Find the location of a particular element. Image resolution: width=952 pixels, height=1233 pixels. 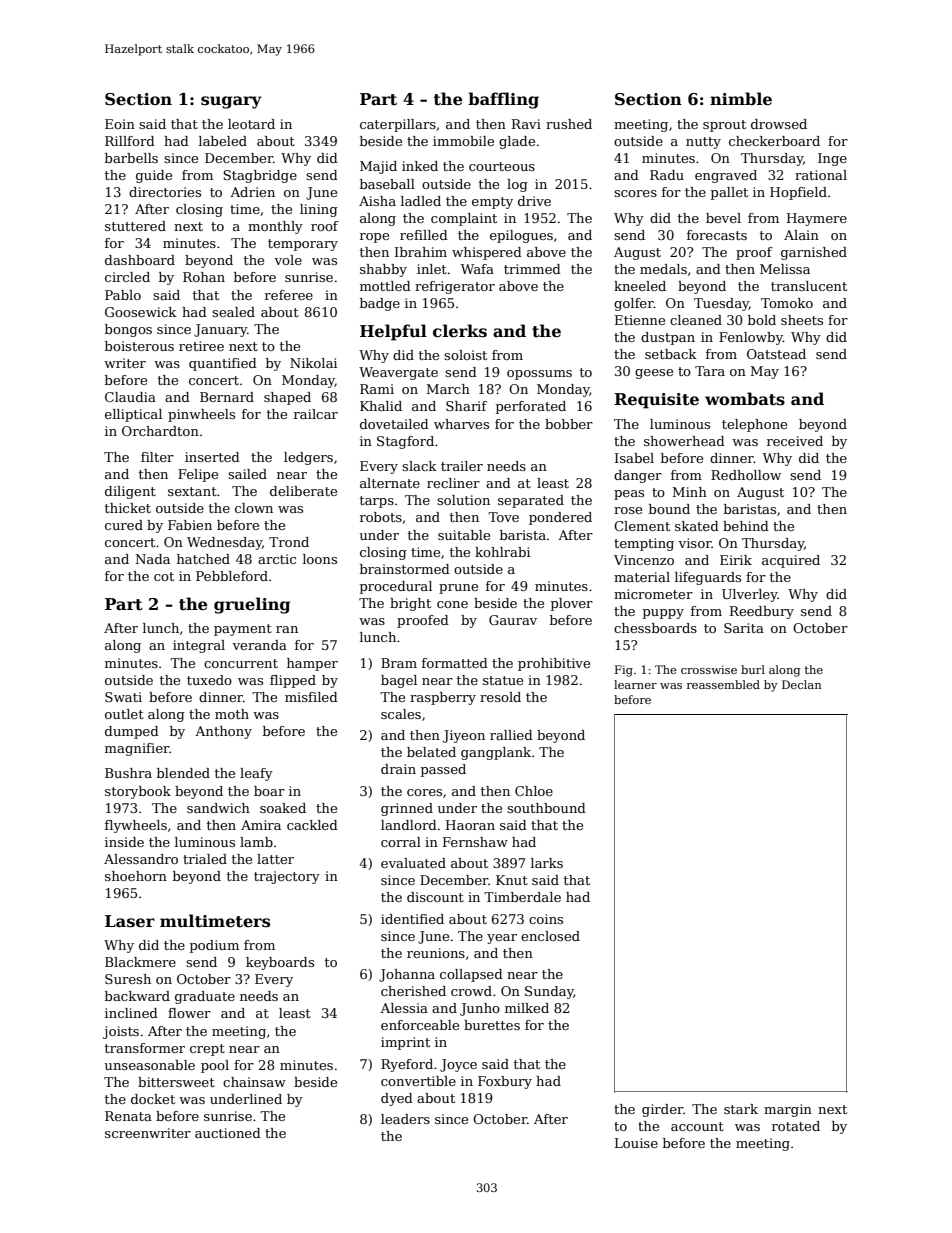

Louise is located at coordinates (636, 1143).
